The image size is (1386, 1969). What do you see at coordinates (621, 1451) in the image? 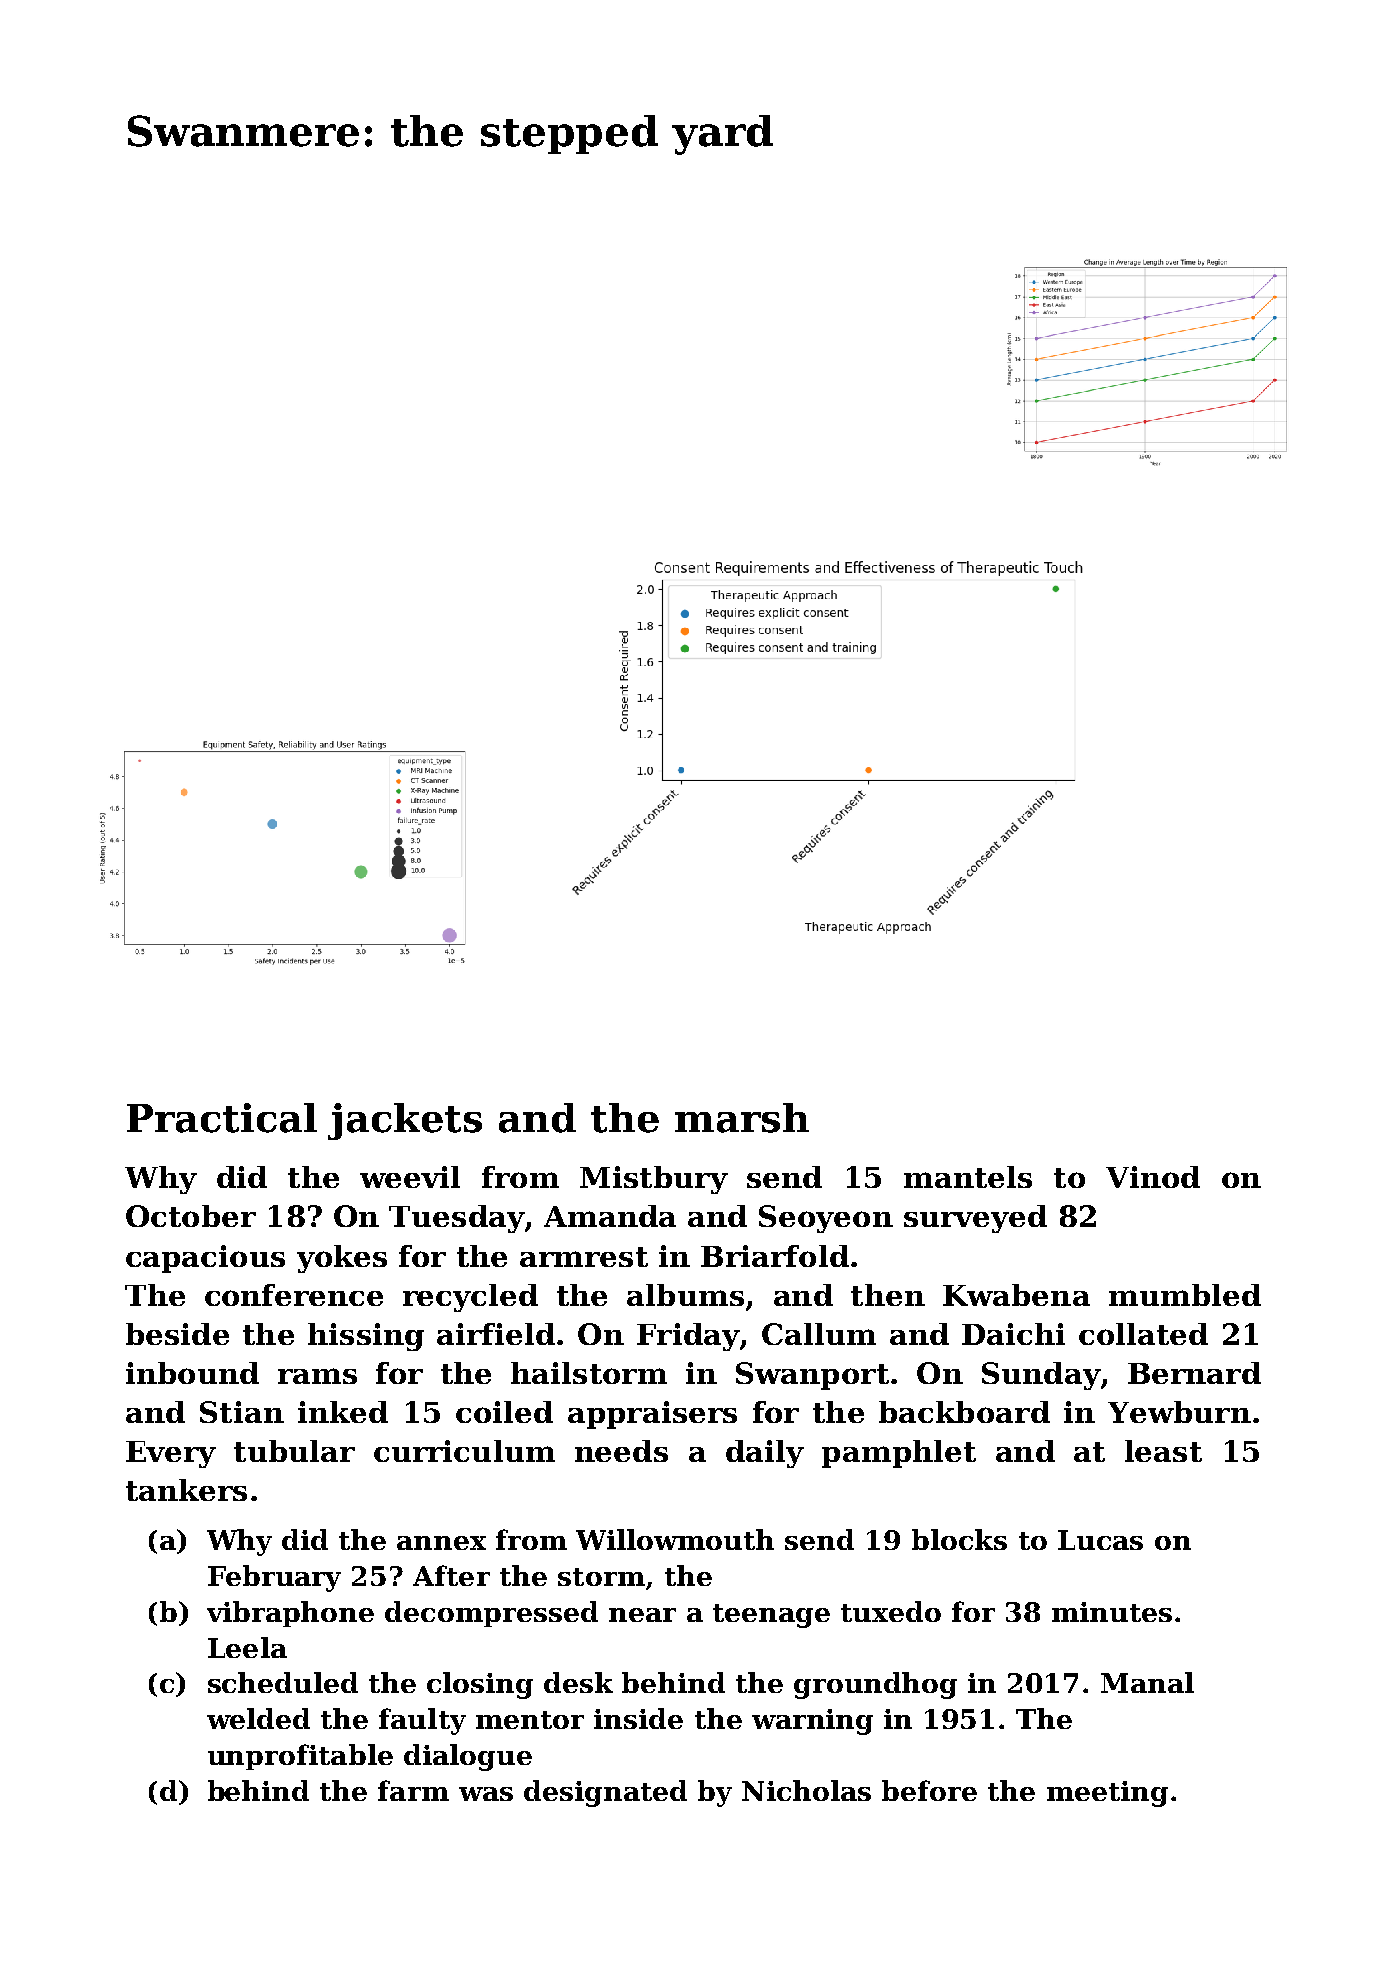
I see `needs` at bounding box center [621, 1451].
